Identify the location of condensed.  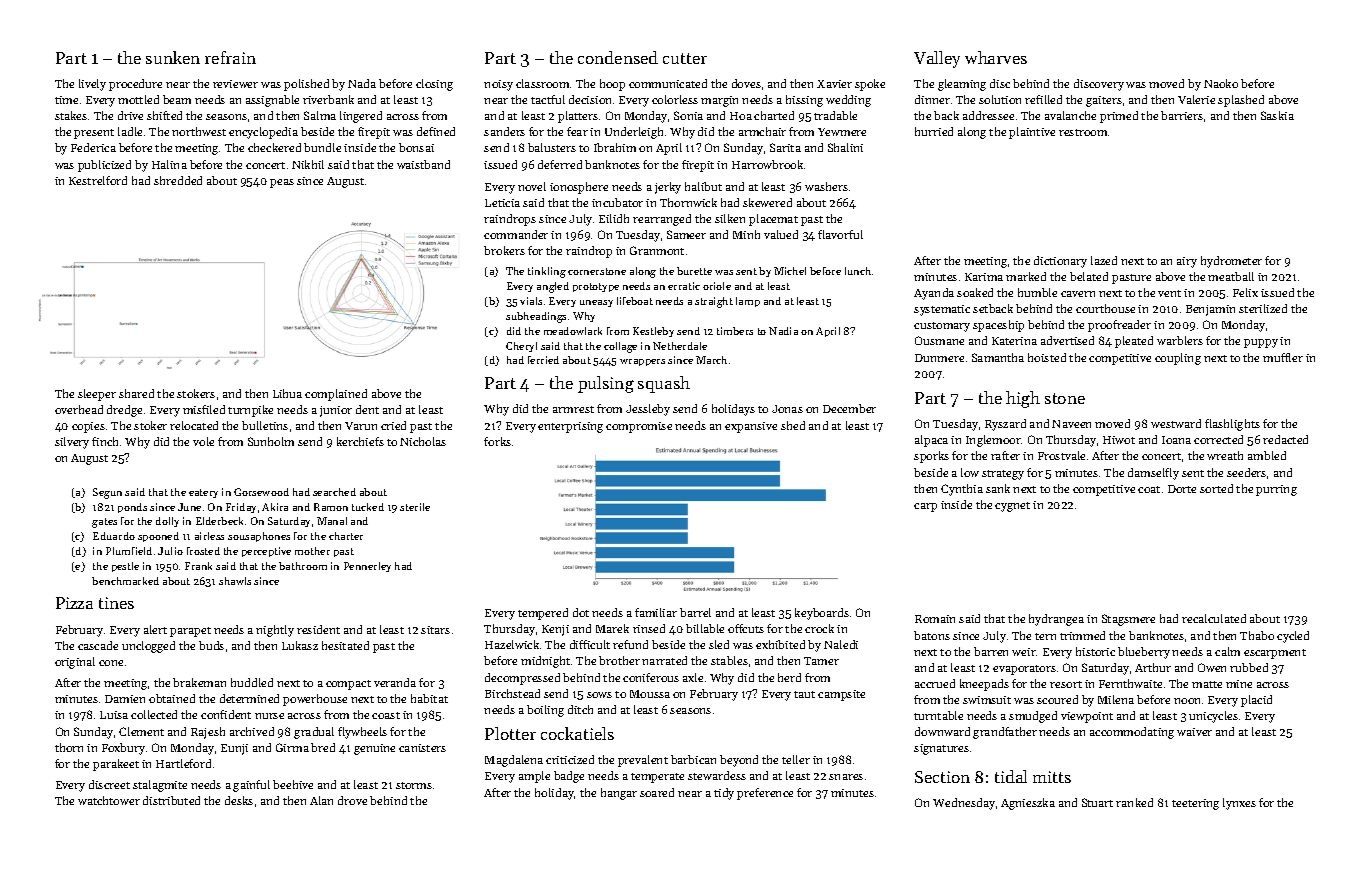
(618, 57).
